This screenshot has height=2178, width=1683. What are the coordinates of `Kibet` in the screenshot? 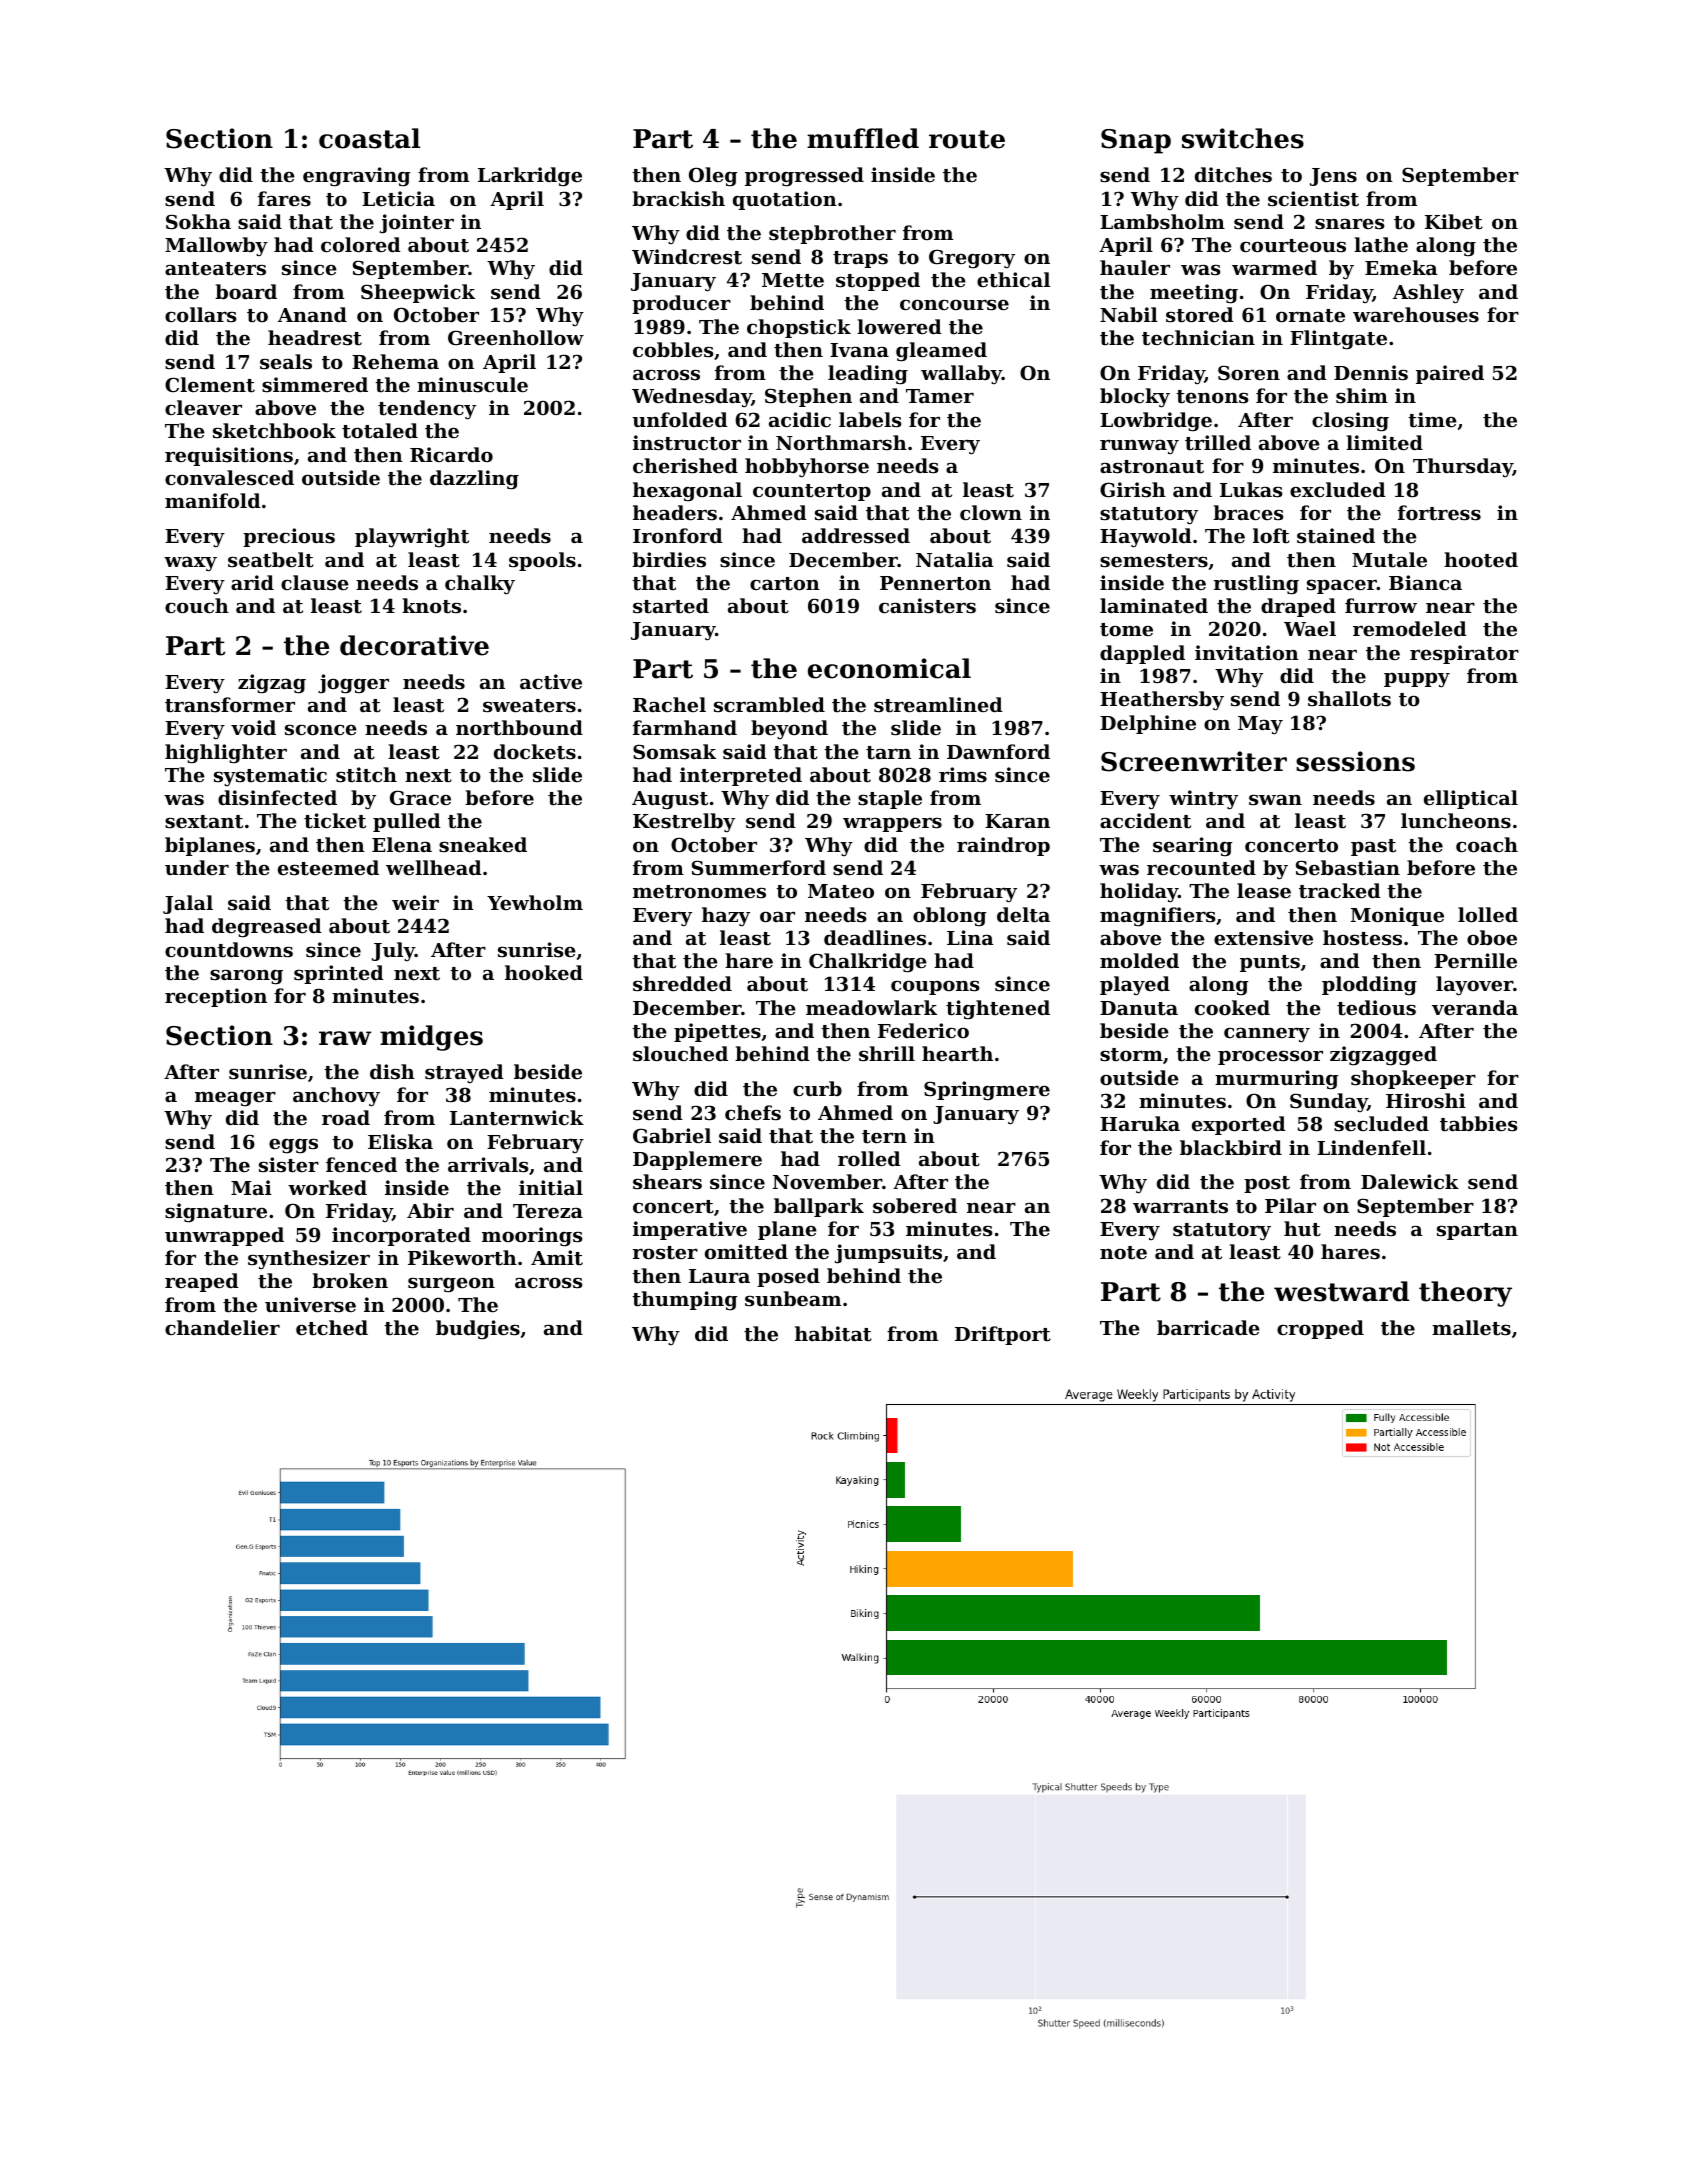 It's located at (1454, 222).
